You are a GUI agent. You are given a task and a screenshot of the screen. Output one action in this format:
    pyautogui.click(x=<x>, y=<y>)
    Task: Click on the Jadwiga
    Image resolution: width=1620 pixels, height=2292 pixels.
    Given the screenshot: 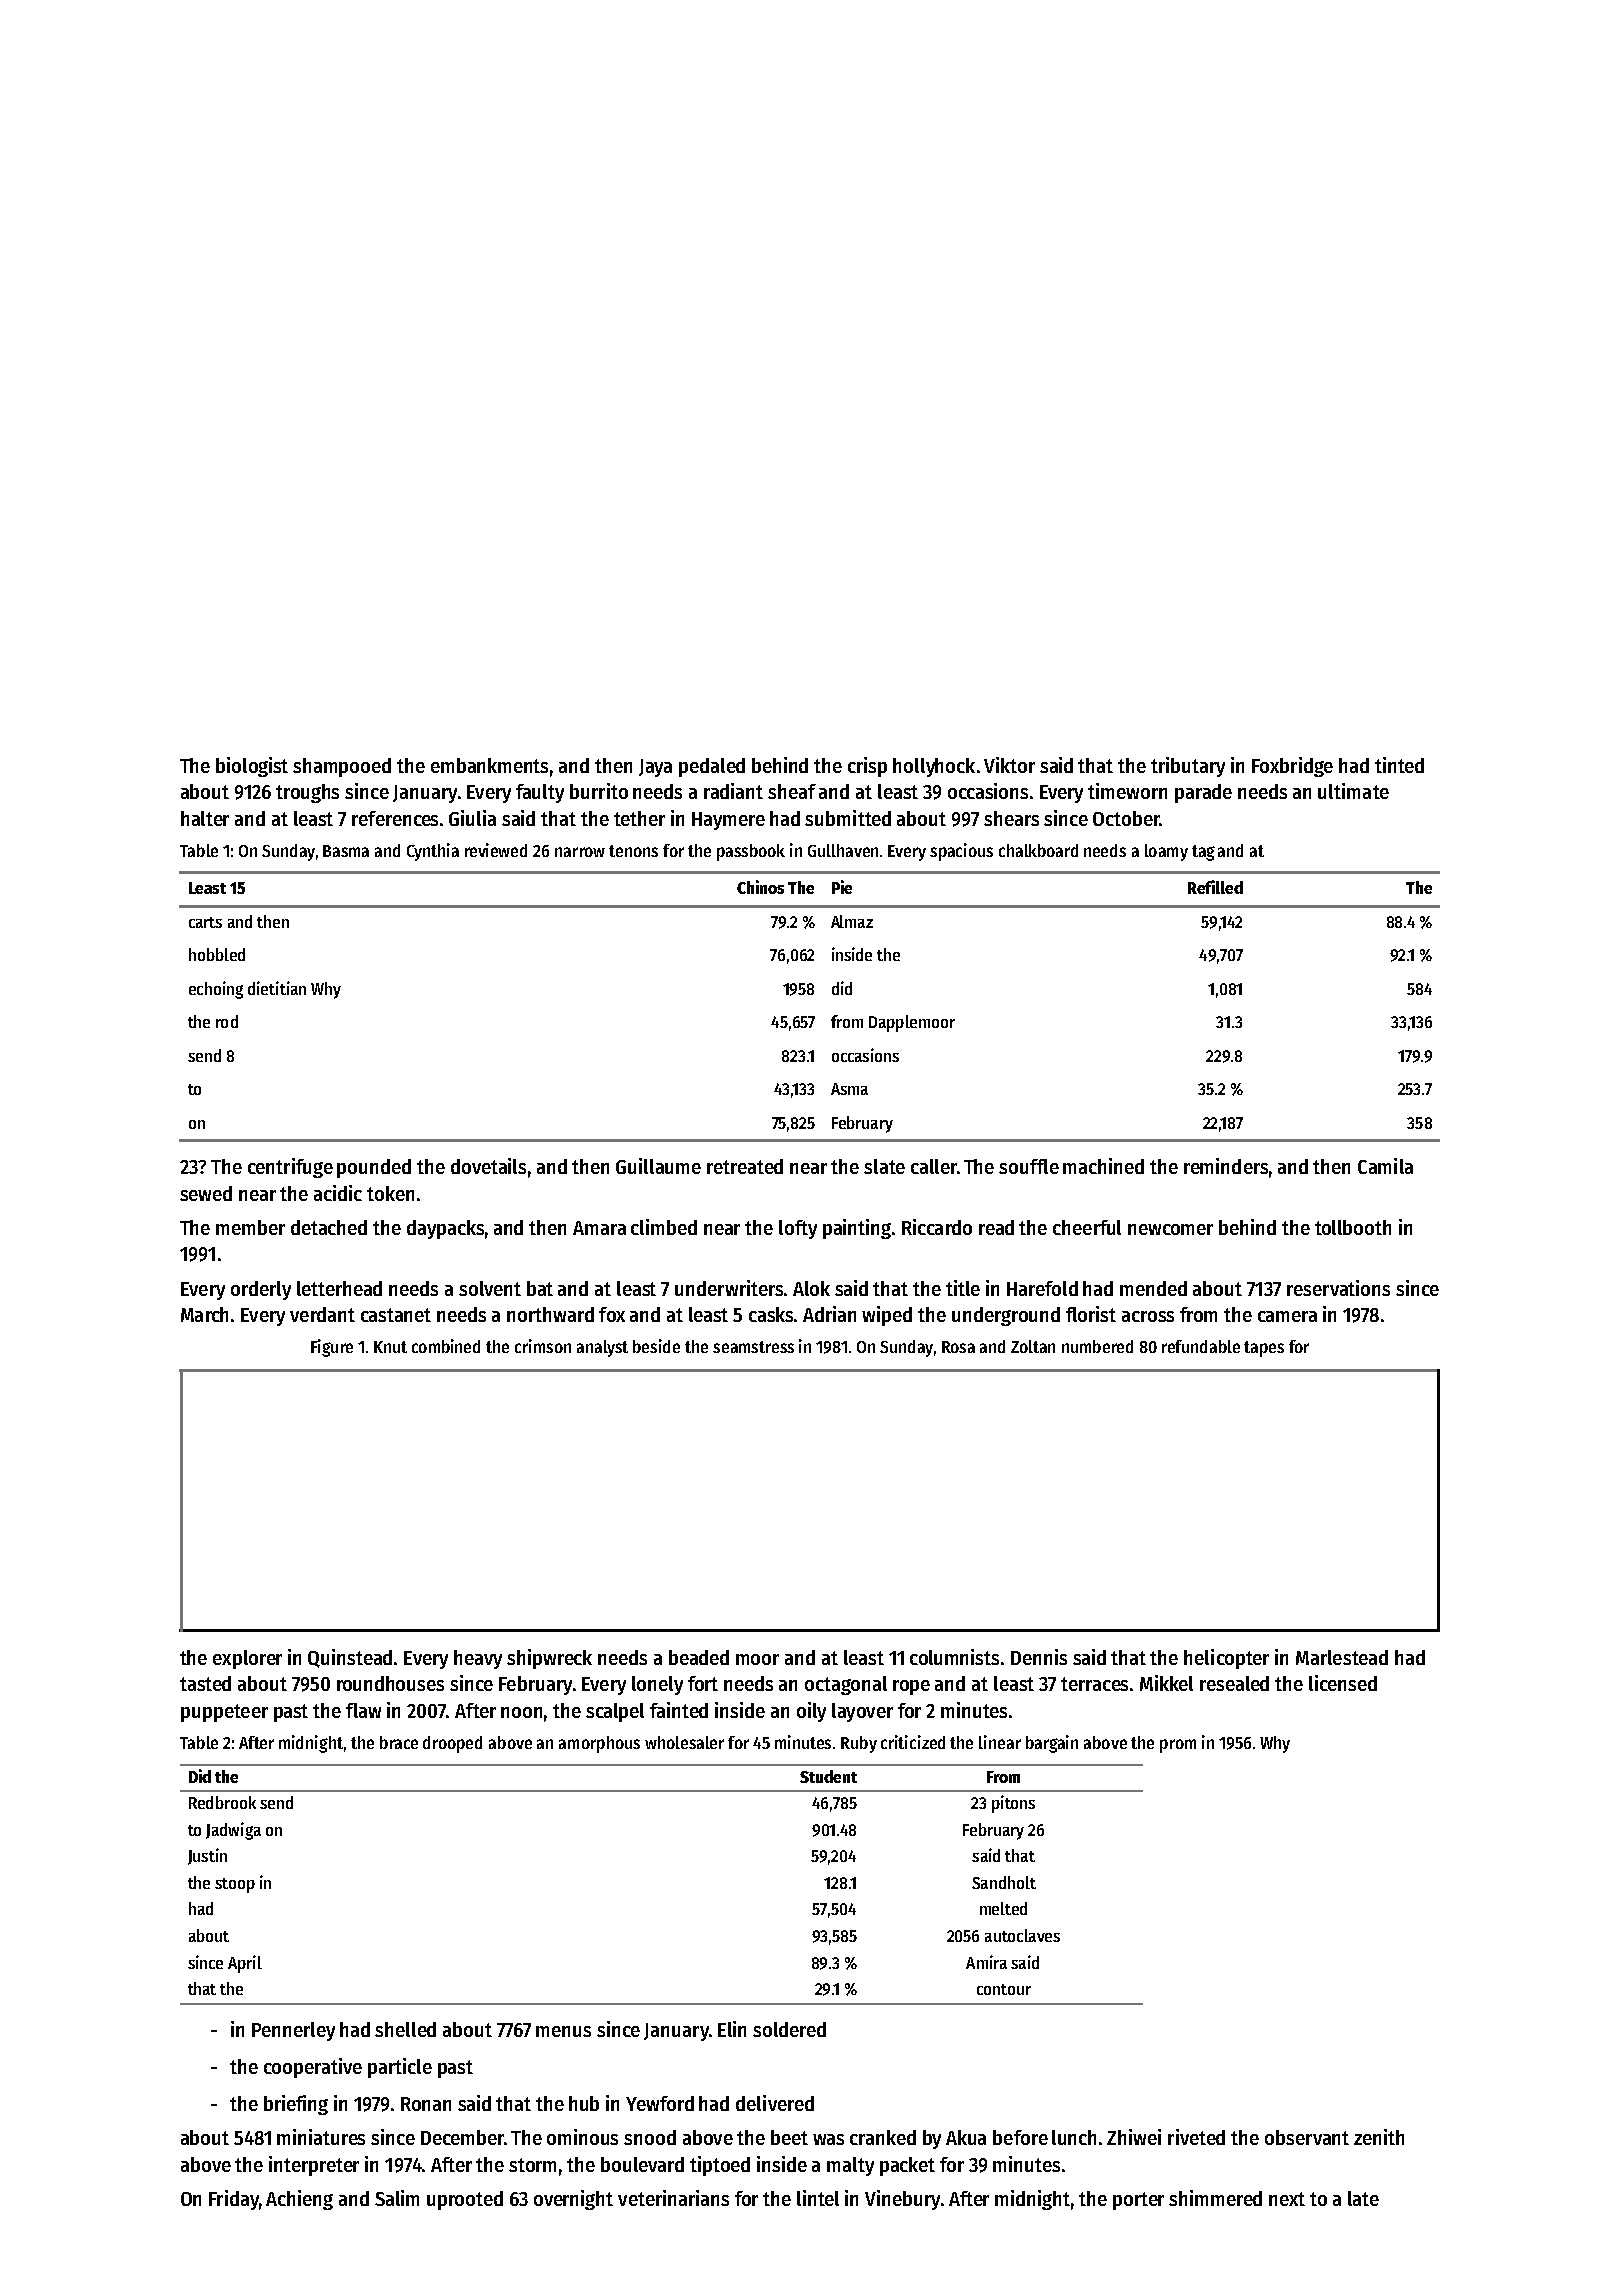 What is the action you would take?
    pyautogui.click(x=233, y=1831)
